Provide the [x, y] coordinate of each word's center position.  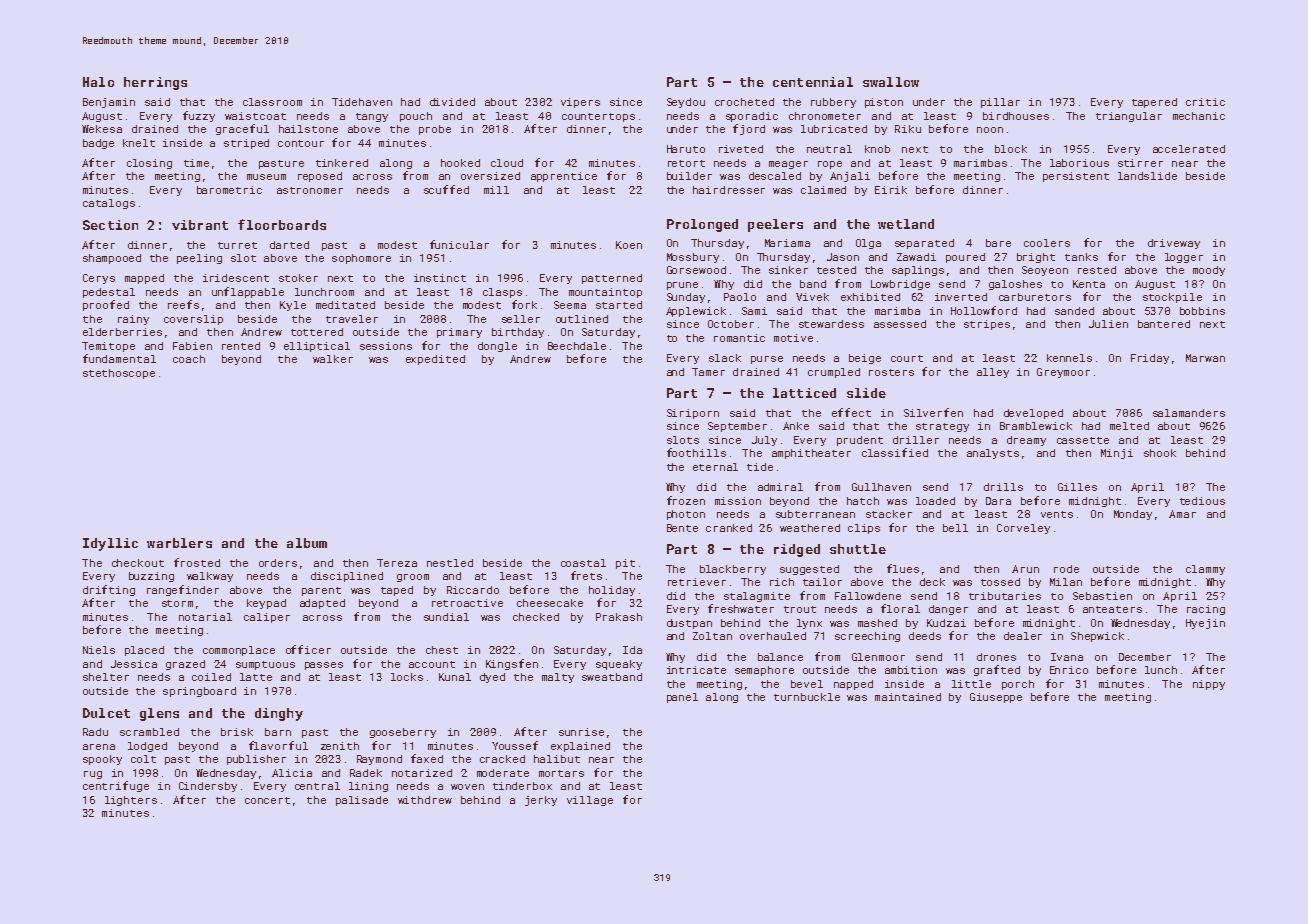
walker [333, 359]
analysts [993, 454]
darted [289, 245]
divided [452, 102]
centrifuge [116, 786]
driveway [1174, 244]
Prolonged [702, 225]
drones [996, 657]
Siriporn [693, 414]
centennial [813, 82]
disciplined [347, 577]
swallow [891, 82]
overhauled [773, 636]
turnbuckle [807, 697]
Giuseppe [996, 698]
